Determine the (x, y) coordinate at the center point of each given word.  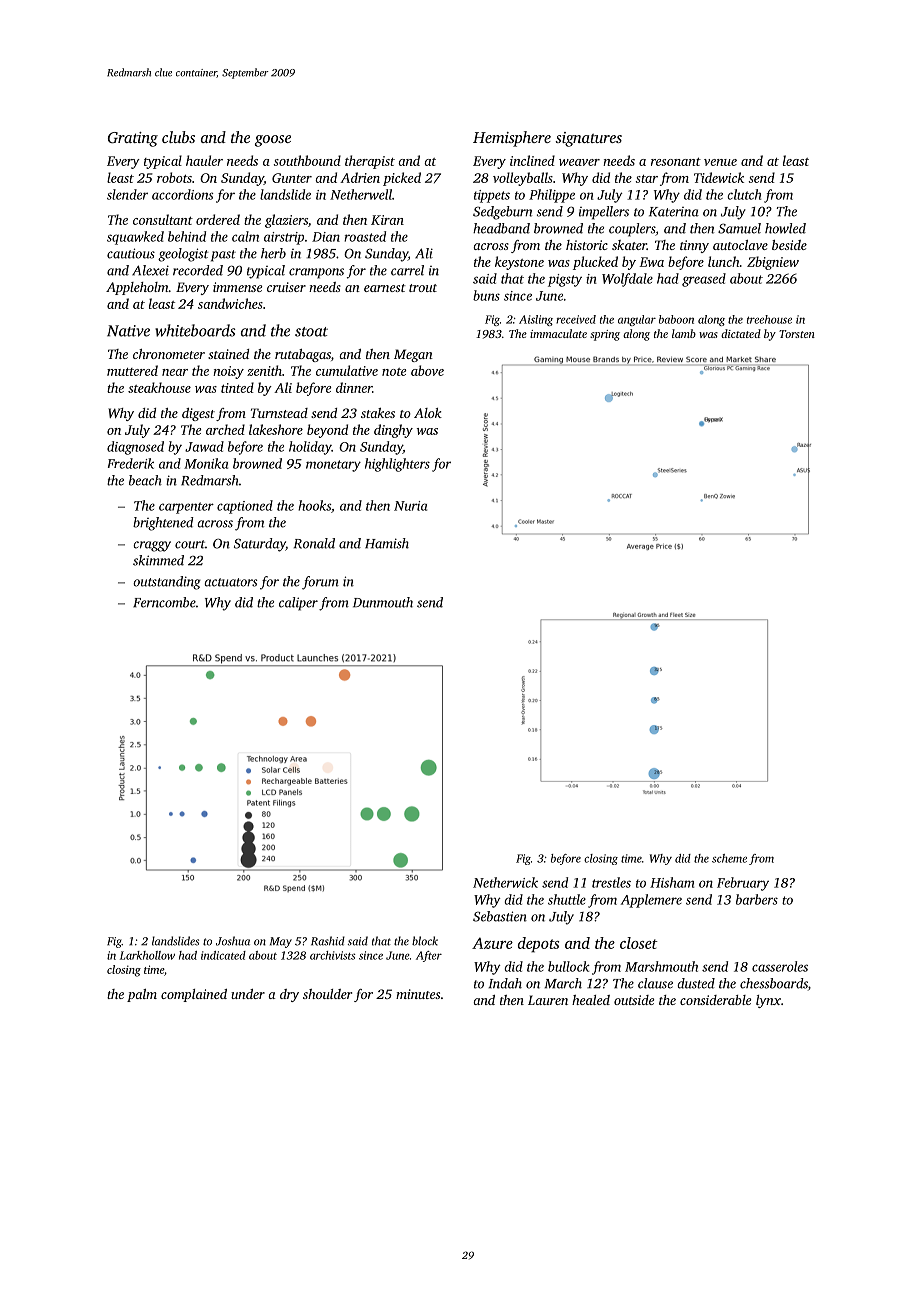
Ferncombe (164, 602)
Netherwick (505, 882)
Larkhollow (147, 955)
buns (486, 295)
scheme (729, 858)
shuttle (567, 899)
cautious (131, 253)
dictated (741, 333)
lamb (684, 333)
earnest (385, 288)
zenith (264, 370)
